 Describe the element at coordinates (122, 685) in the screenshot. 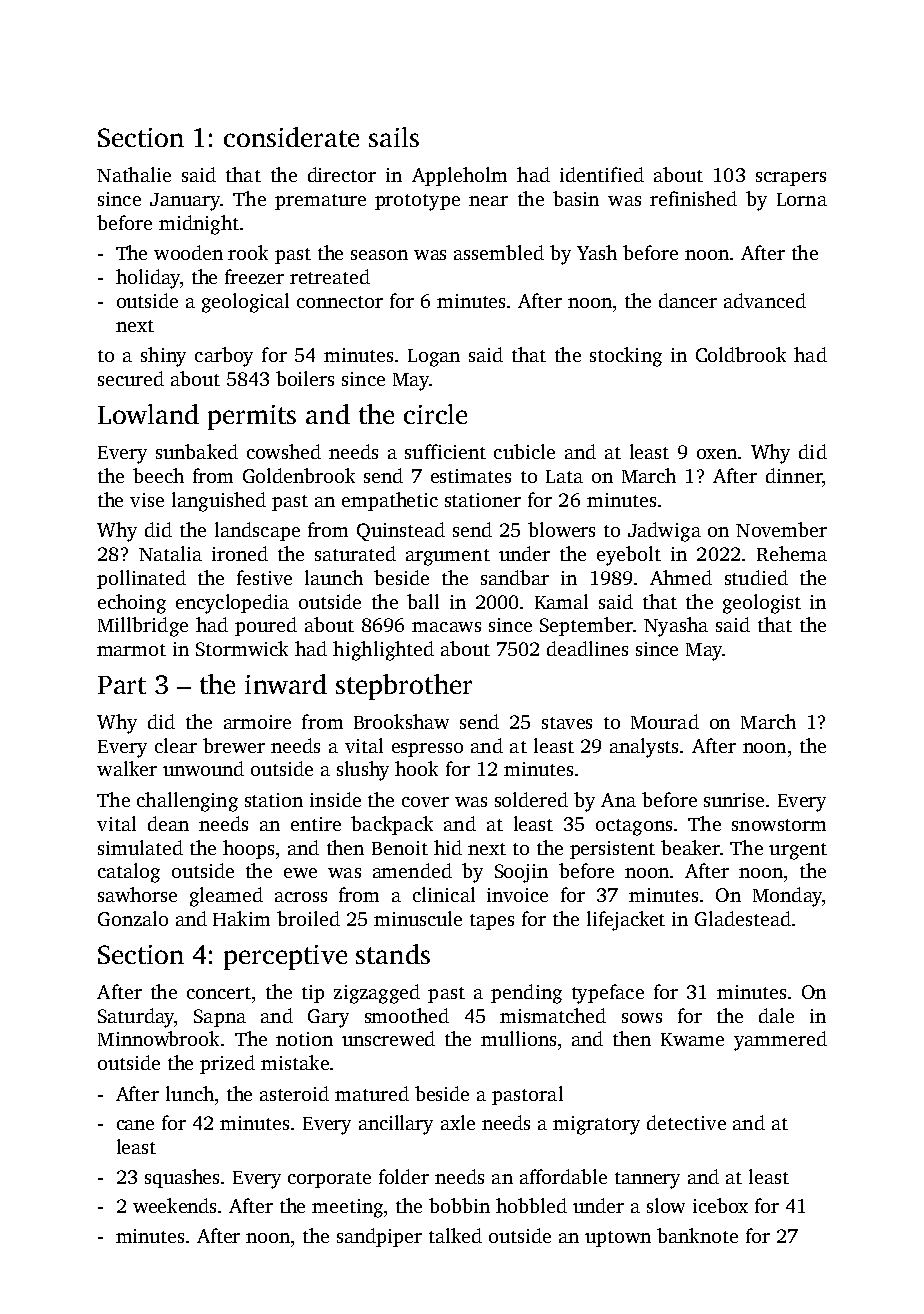

I see `Part` at that location.
